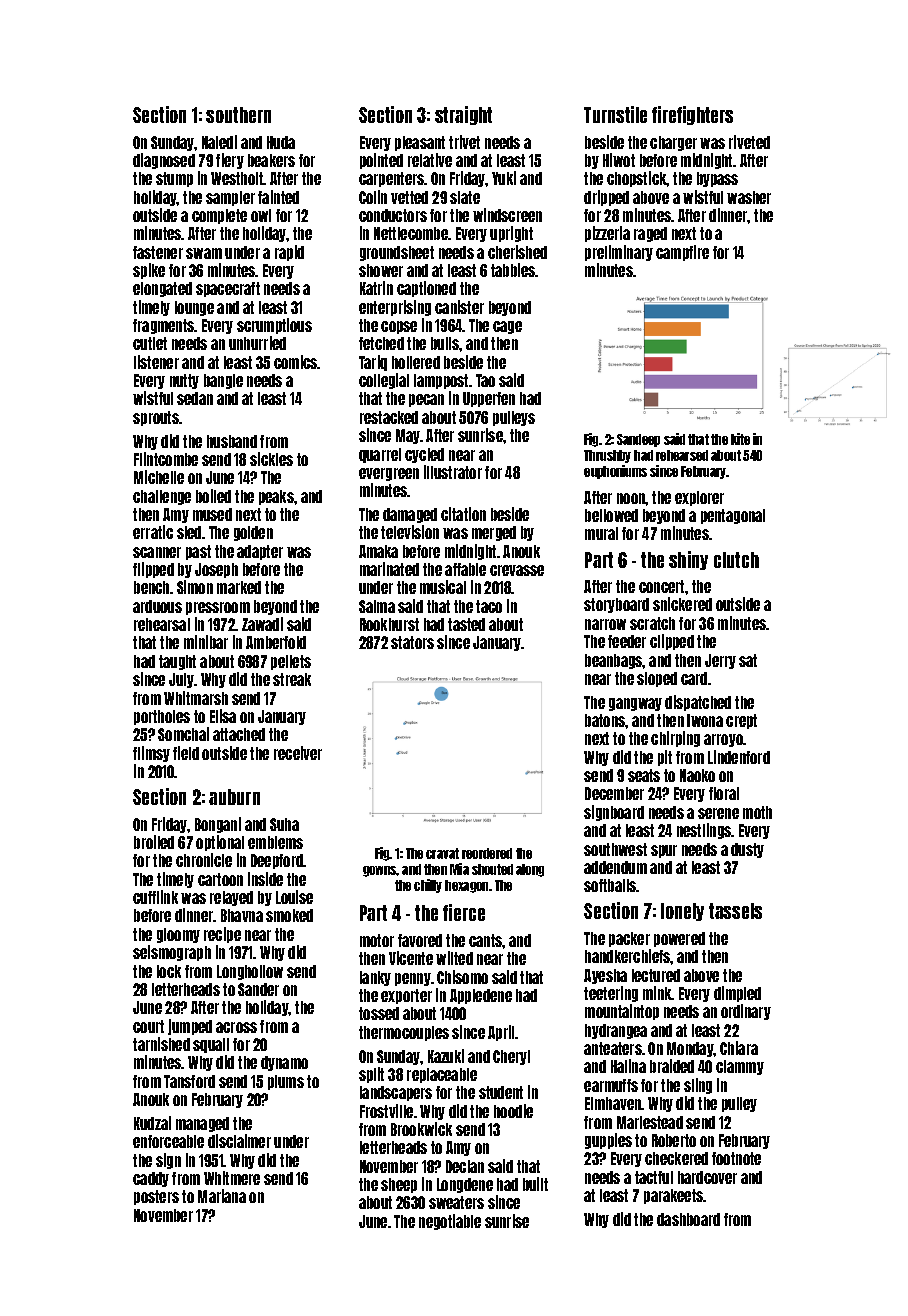  I want to click on cufflink, so click(155, 897).
